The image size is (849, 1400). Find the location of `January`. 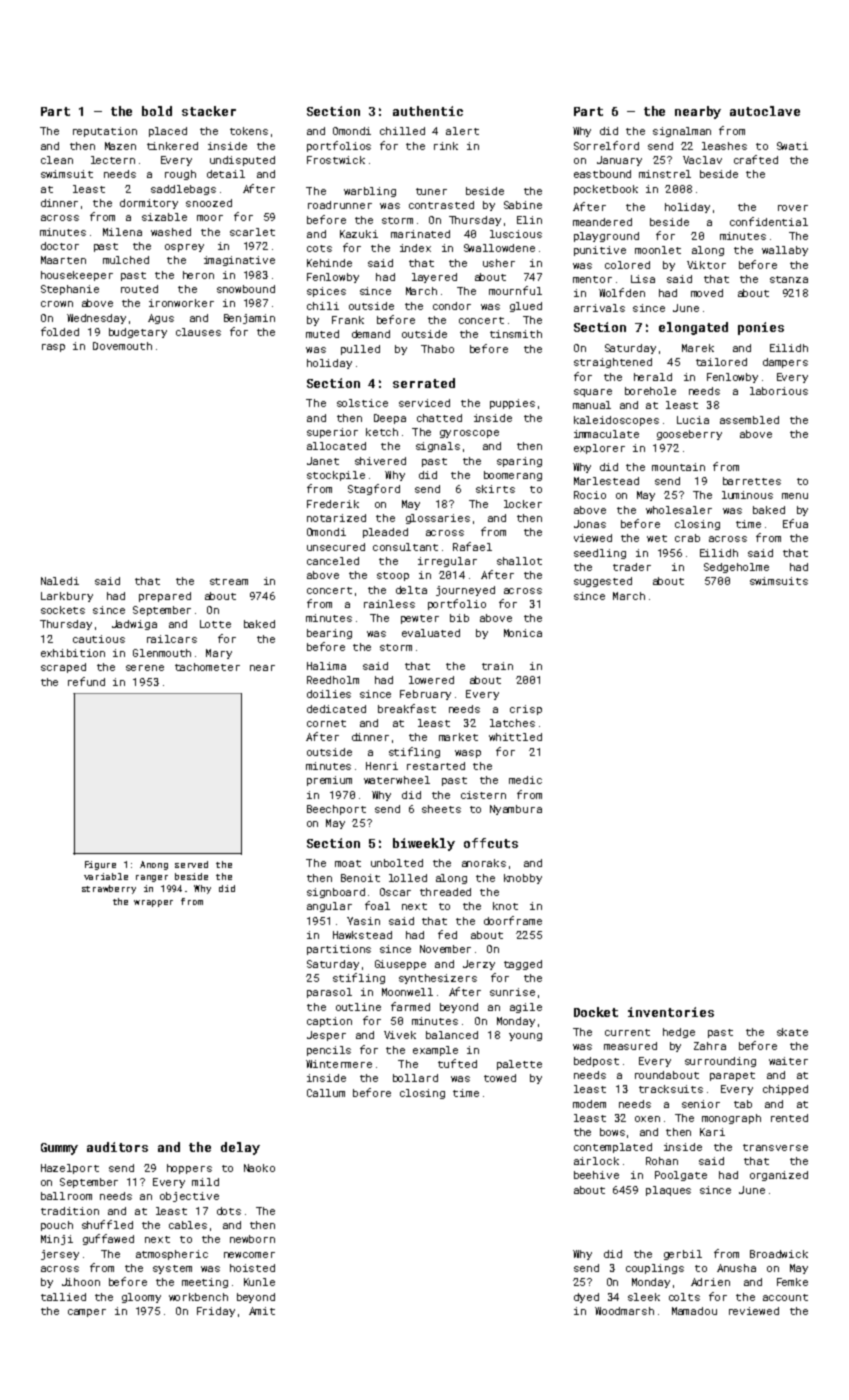

January is located at coordinates (619, 161).
